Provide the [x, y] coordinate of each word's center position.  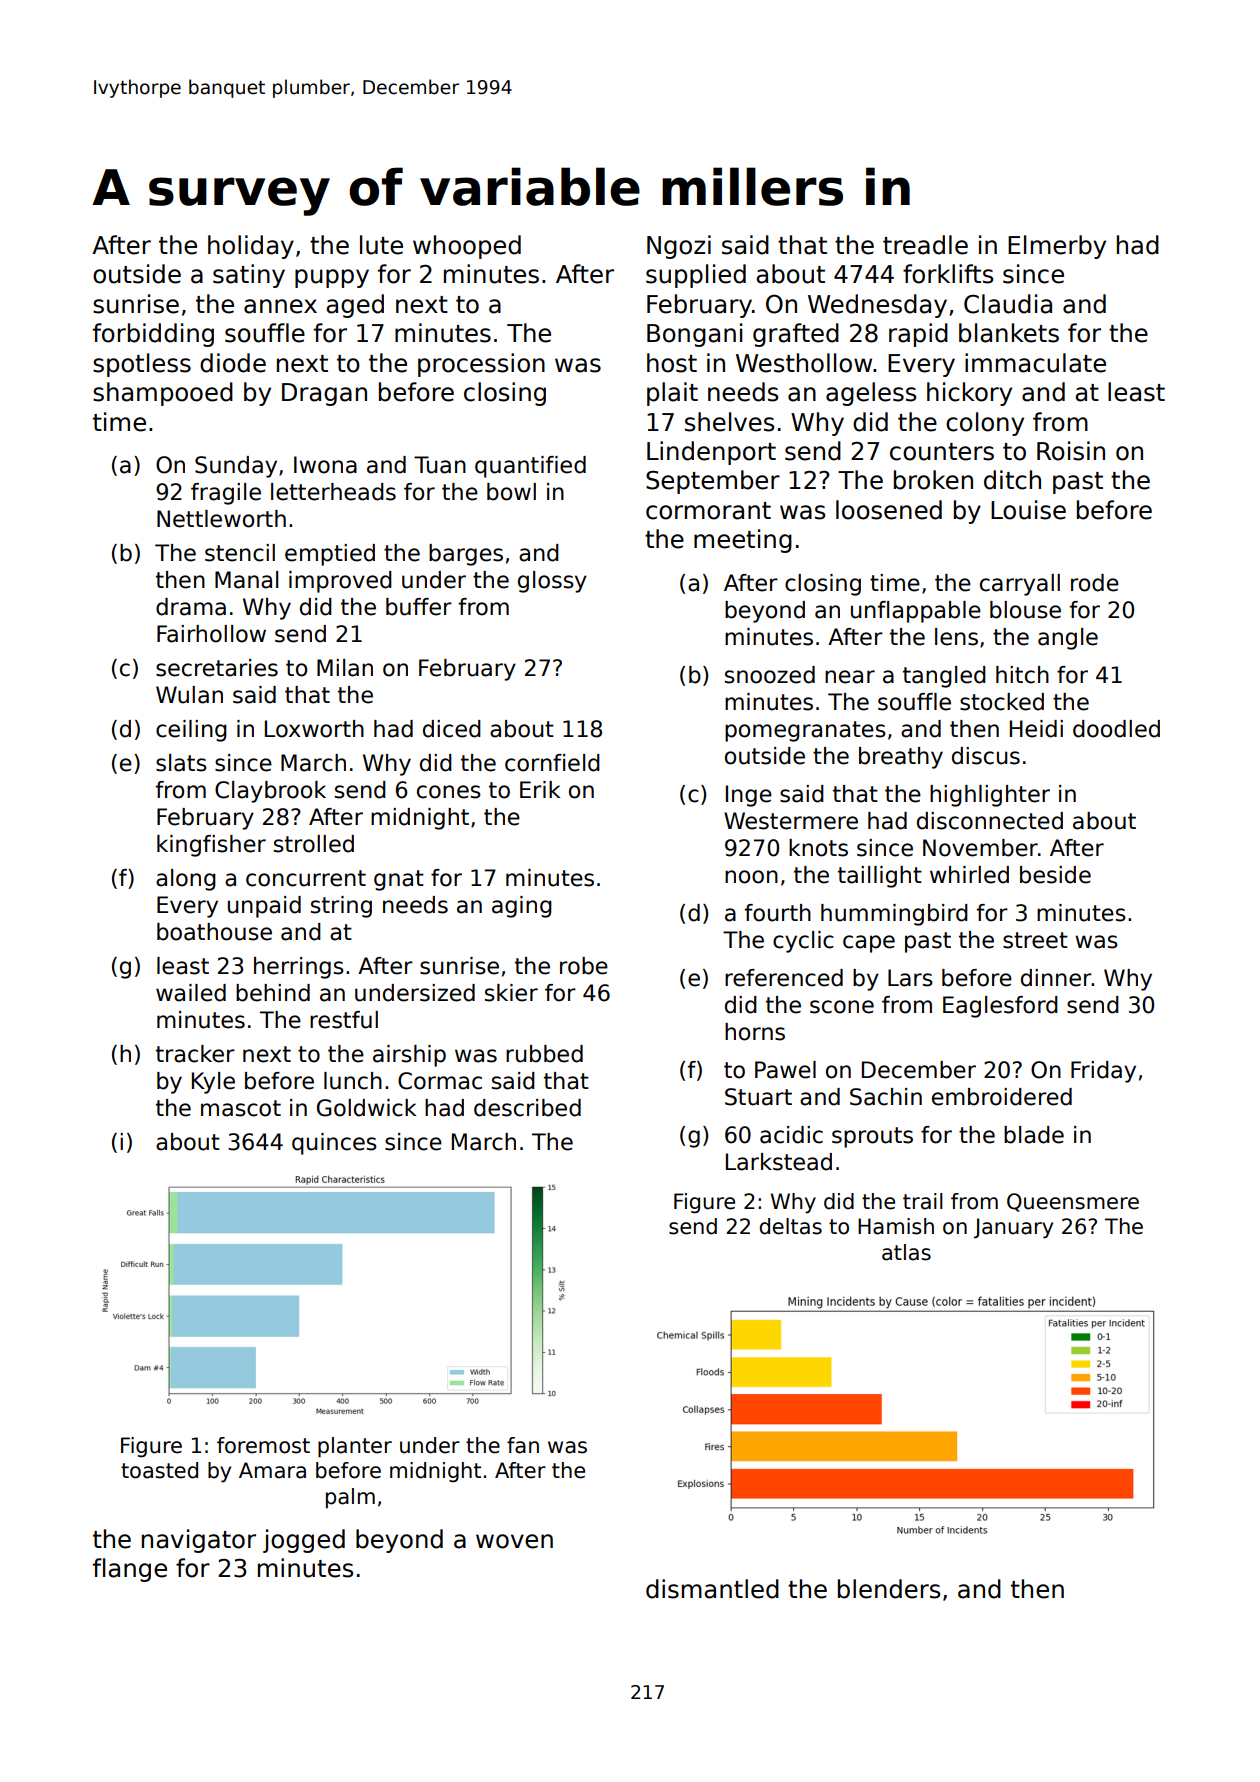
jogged [304, 1541]
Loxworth [314, 729]
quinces [334, 1144]
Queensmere [1073, 1202]
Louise [1028, 510]
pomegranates [805, 731]
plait [672, 394]
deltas [791, 1226]
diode [233, 363]
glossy [552, 582]
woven [514, 1541]
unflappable [916, 612]
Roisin [1071, 451]
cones [449, 792]
